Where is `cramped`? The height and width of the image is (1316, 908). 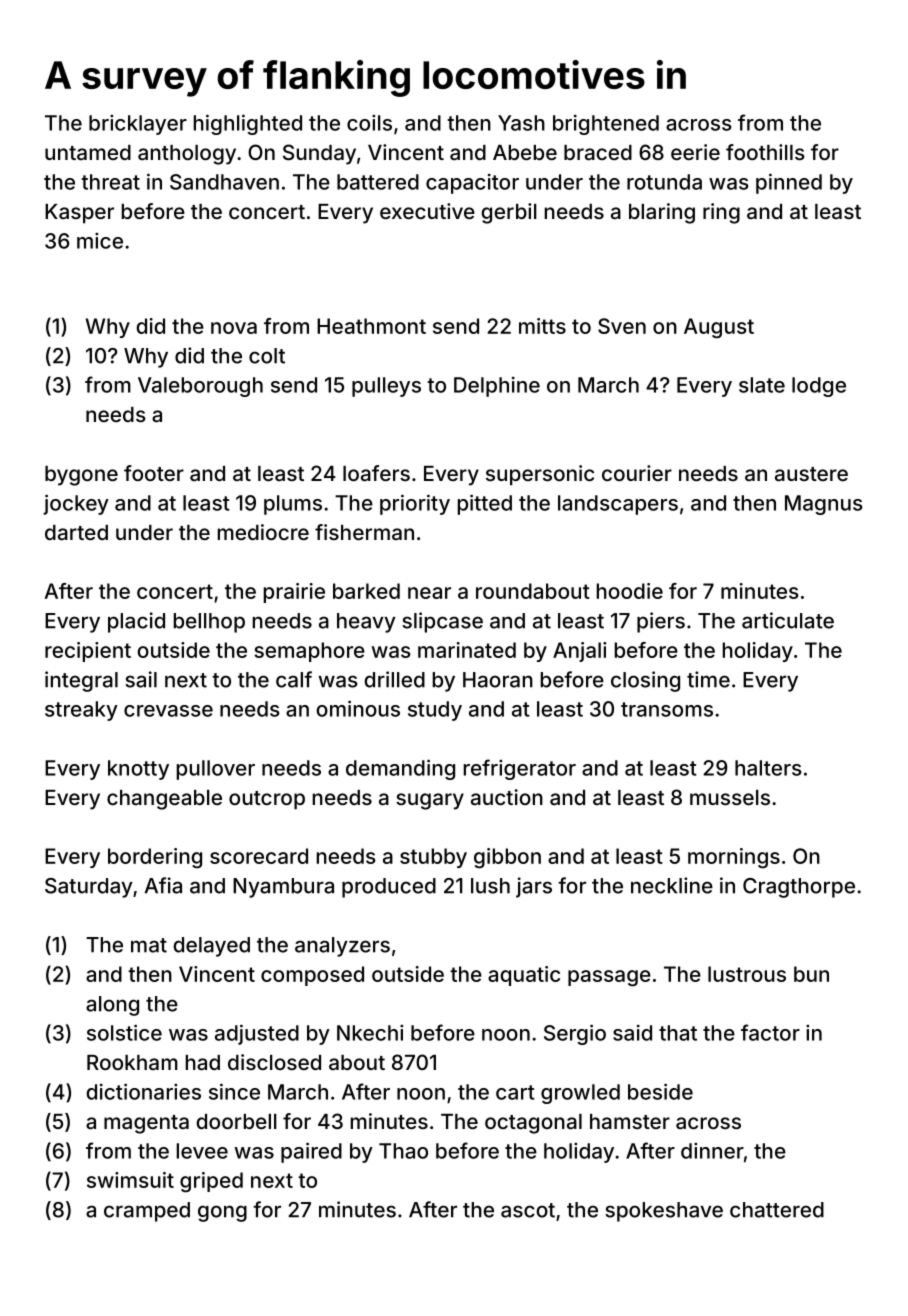 cramped is located at coordinates (147, 1212).
